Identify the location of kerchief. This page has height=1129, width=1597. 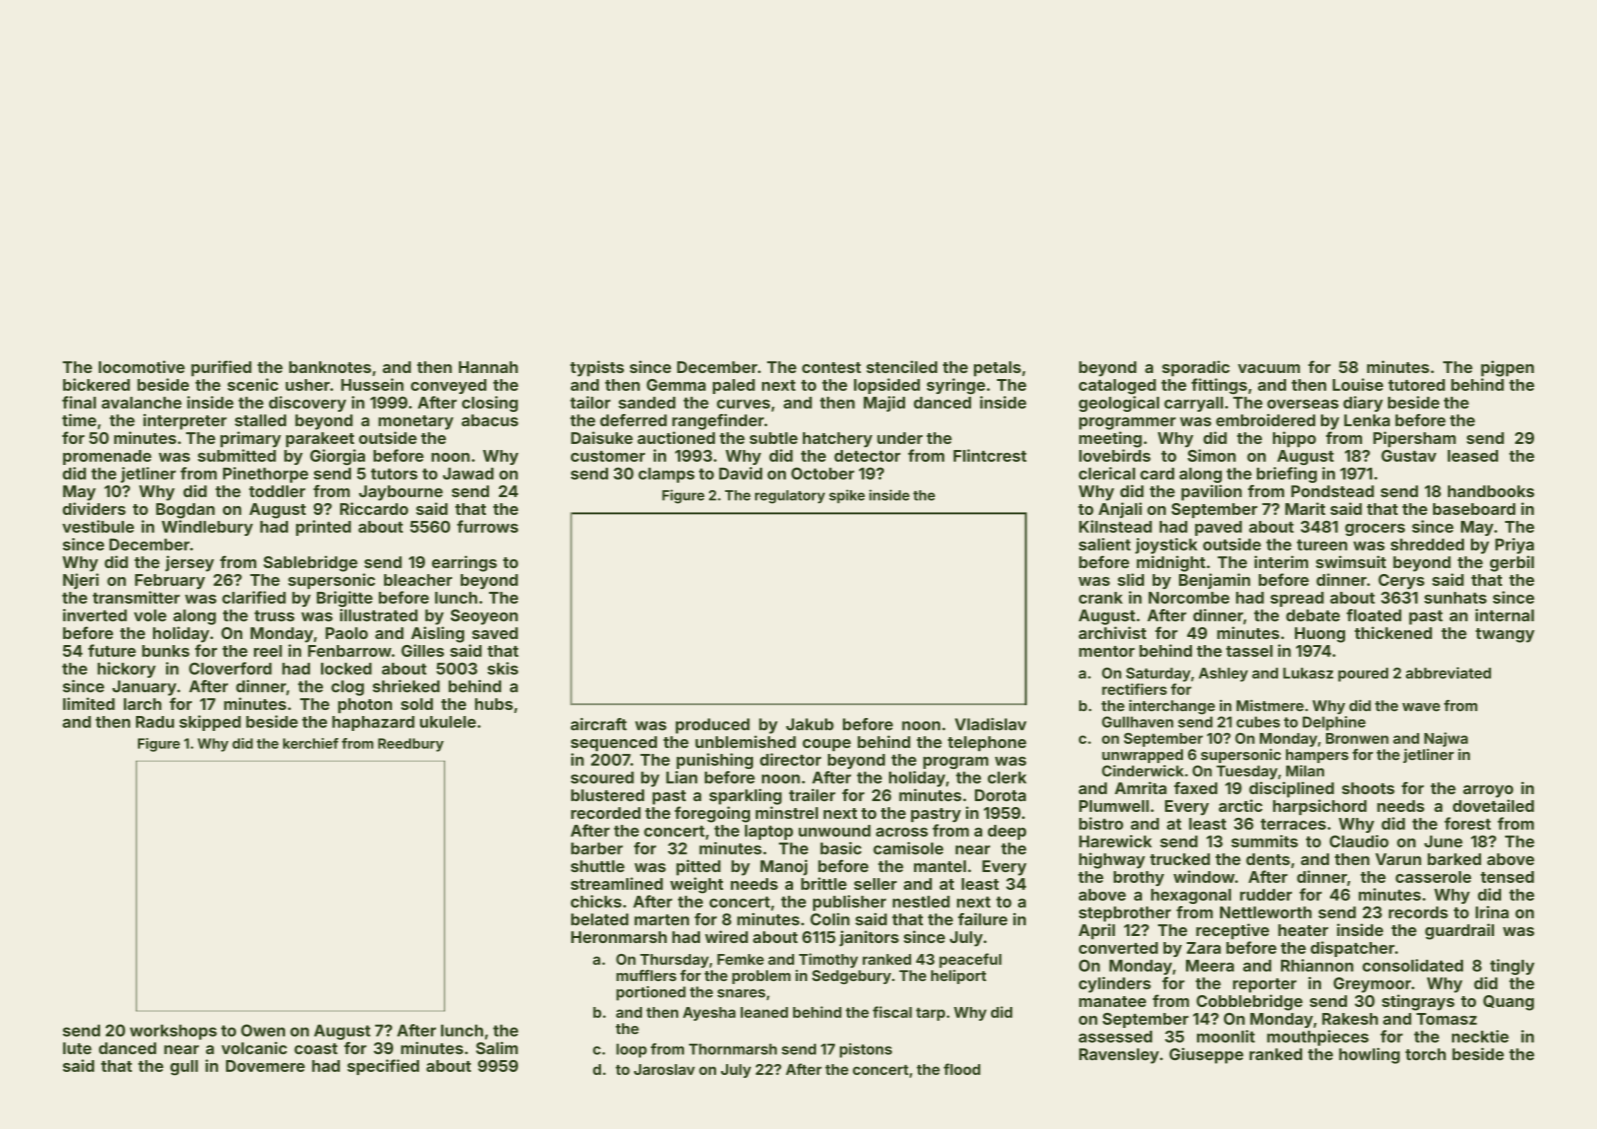
(311, 743).
